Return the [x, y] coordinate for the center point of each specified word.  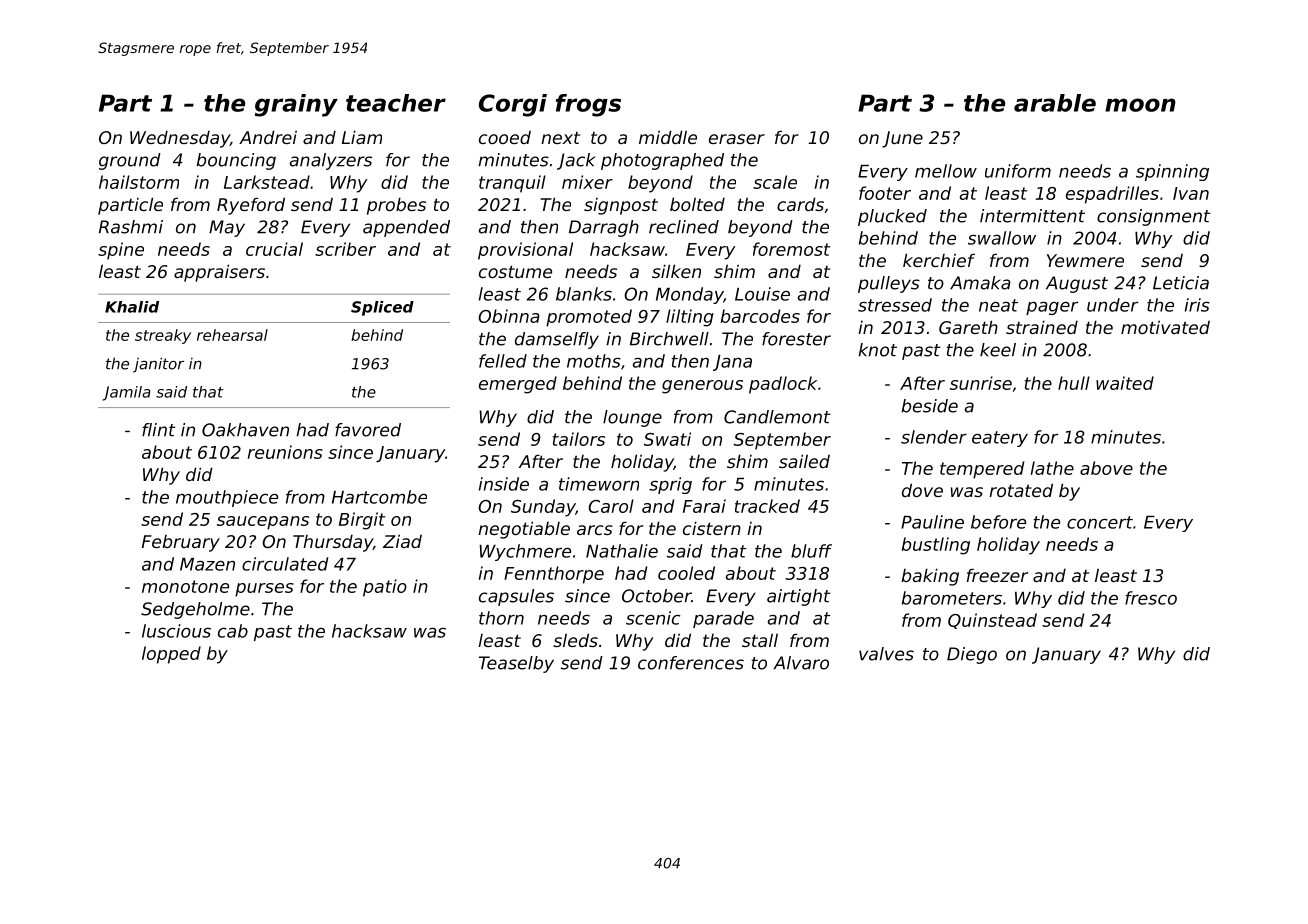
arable [1055, 103]
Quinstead [992, 621]
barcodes [760, 316]
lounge [632, 418]
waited [1125, 383]
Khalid [132, 307]
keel [998, 350]
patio [385, 588]
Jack [576, 161]
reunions [285, 452]
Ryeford [251, 206]
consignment [1153, 217]
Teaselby [516, 664]
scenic [653, 618]
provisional [525, 251]
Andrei [268, 137]
